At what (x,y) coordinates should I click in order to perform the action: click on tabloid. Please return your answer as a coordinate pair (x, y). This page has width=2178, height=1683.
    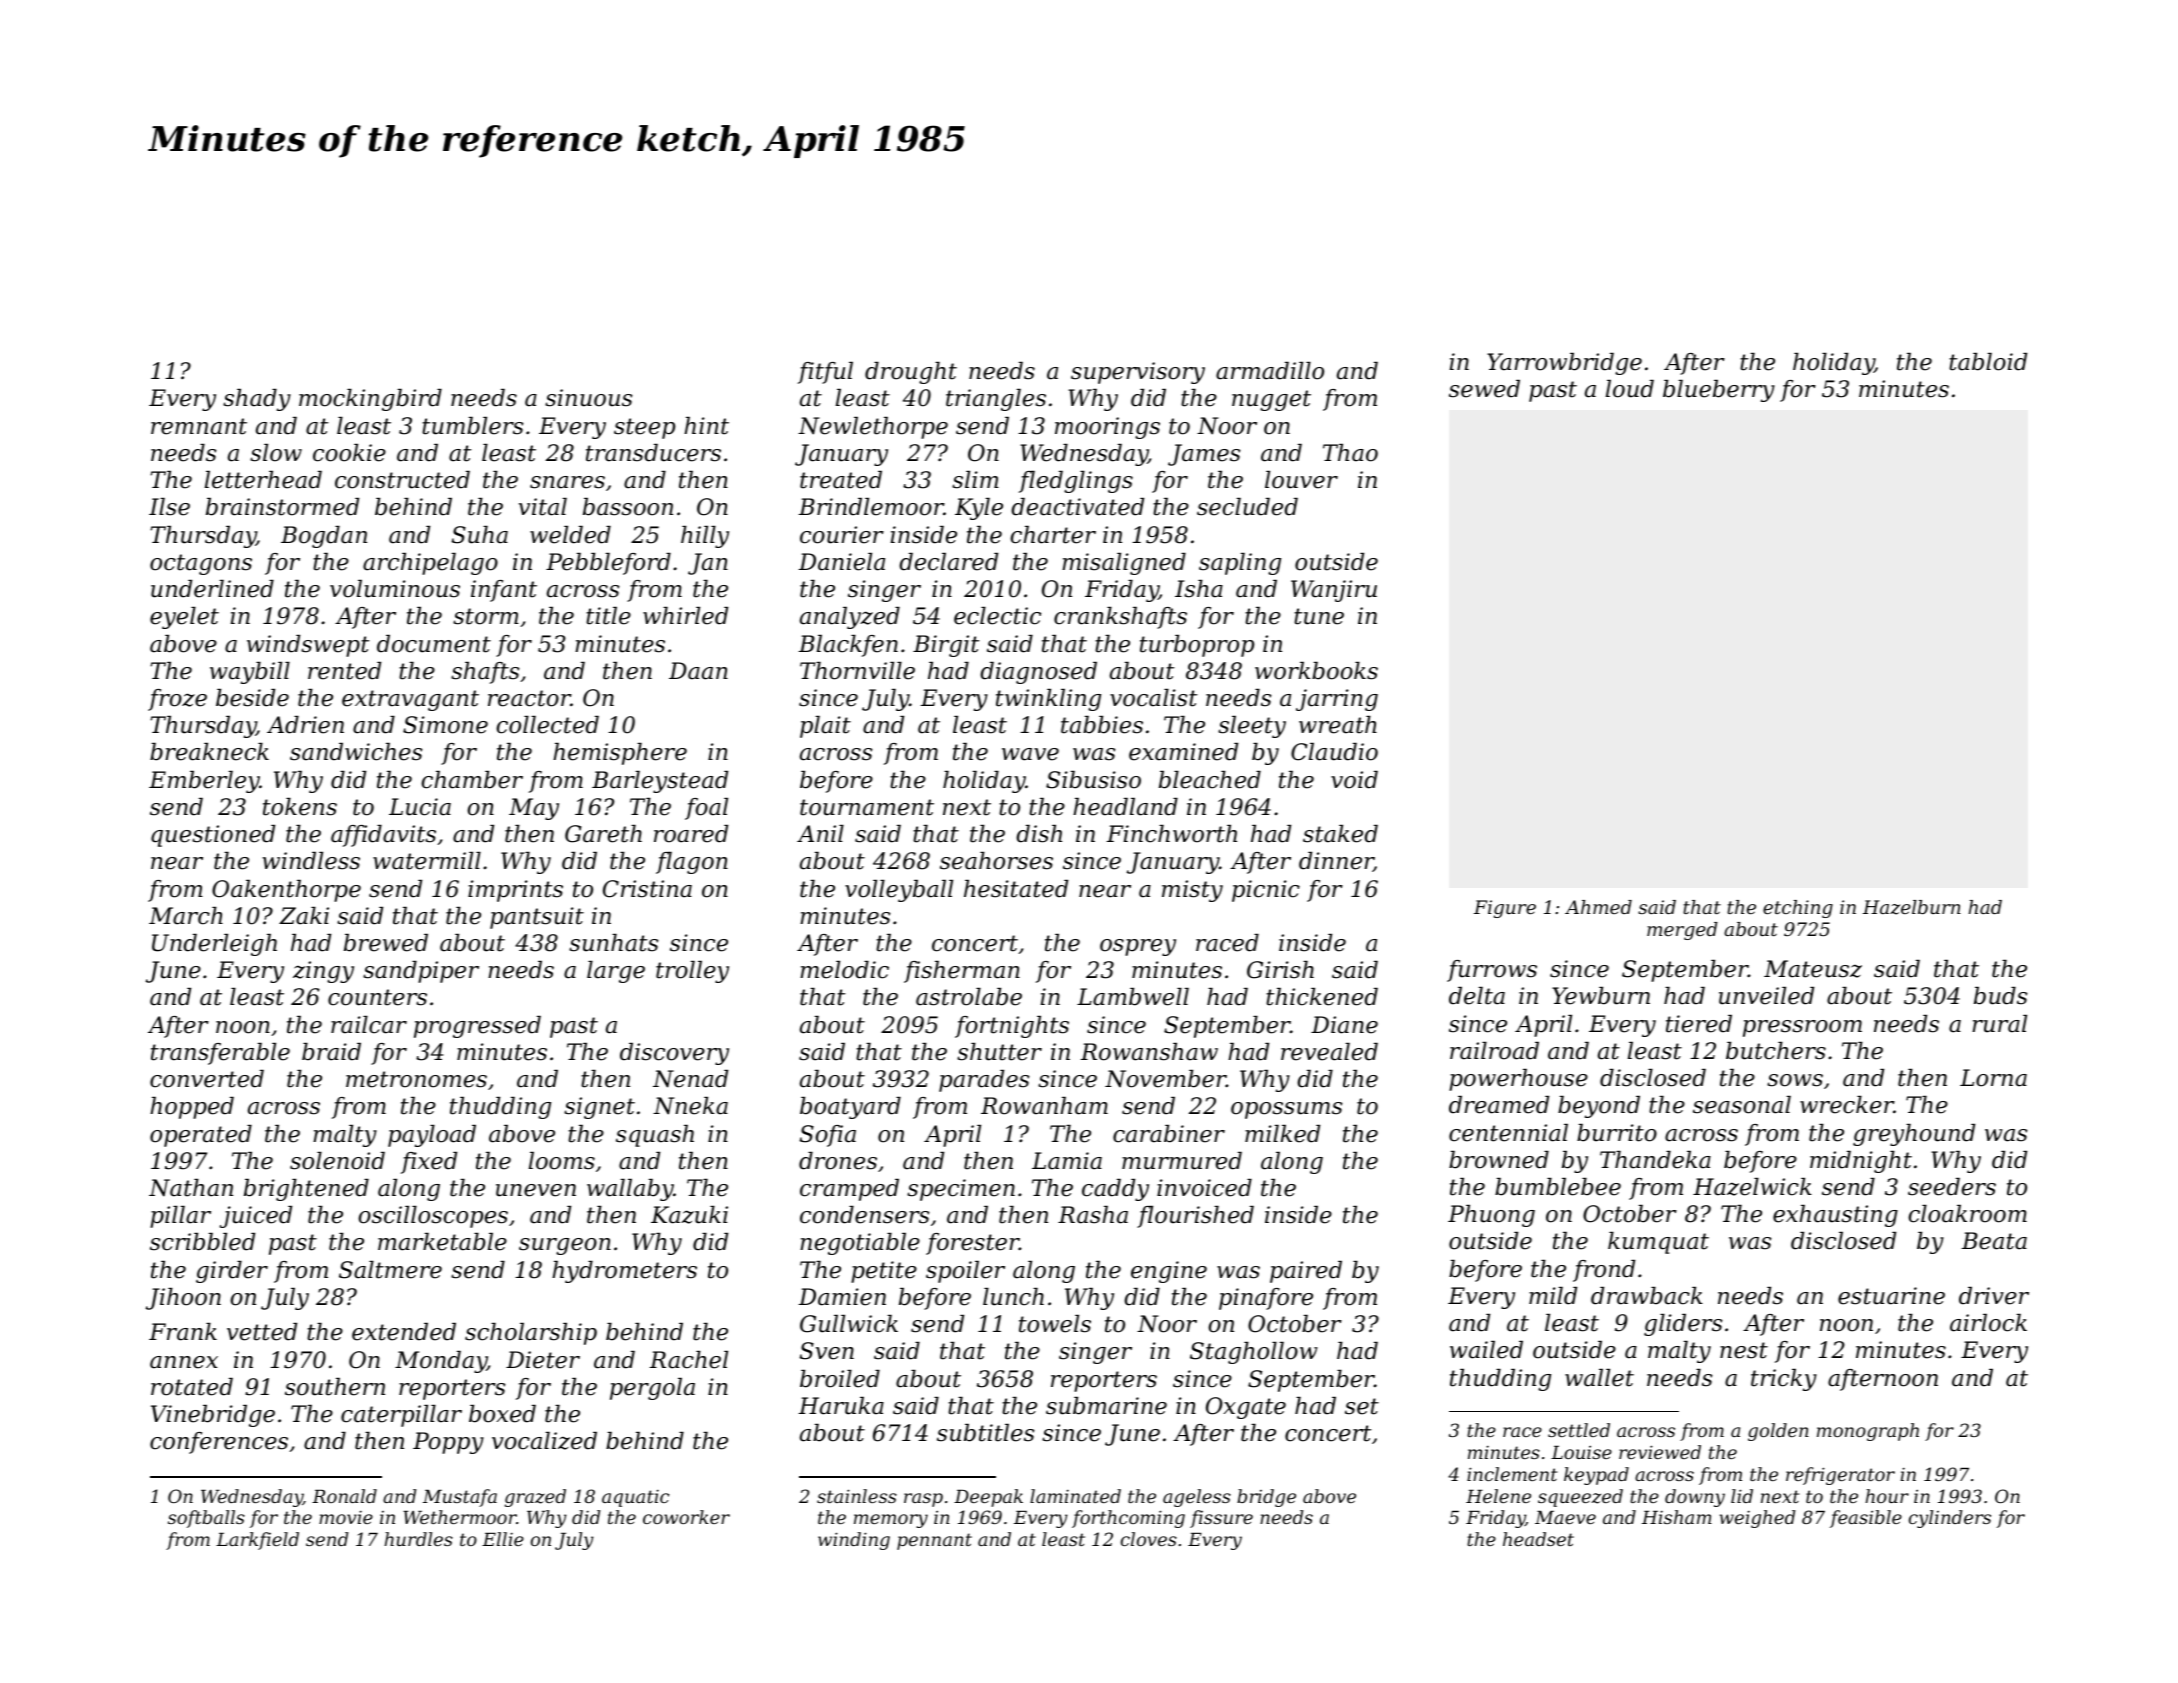
    Looking at the image, I should click on (1988, 362).
